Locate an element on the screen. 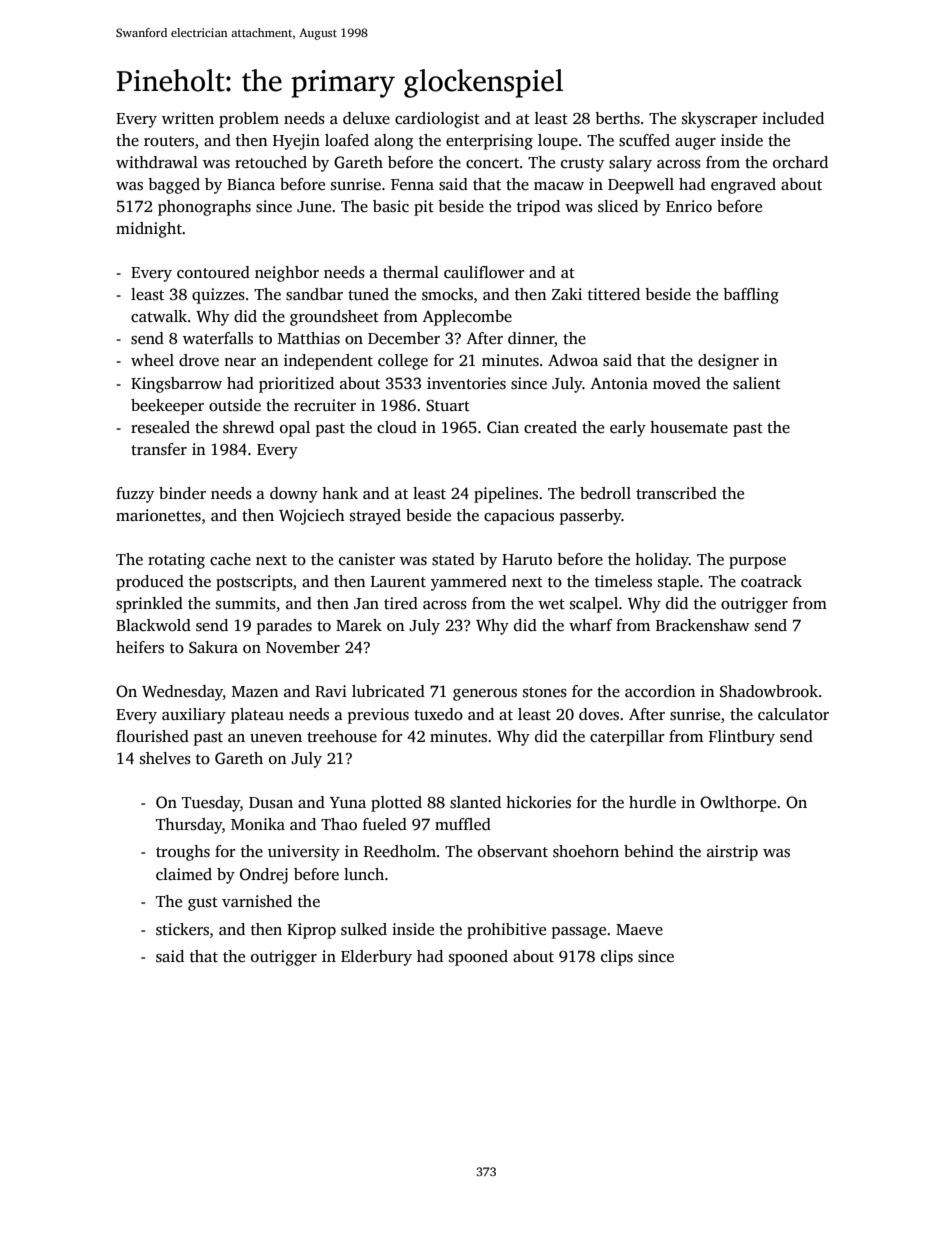  stickers is located at coordinates (182, 929).
